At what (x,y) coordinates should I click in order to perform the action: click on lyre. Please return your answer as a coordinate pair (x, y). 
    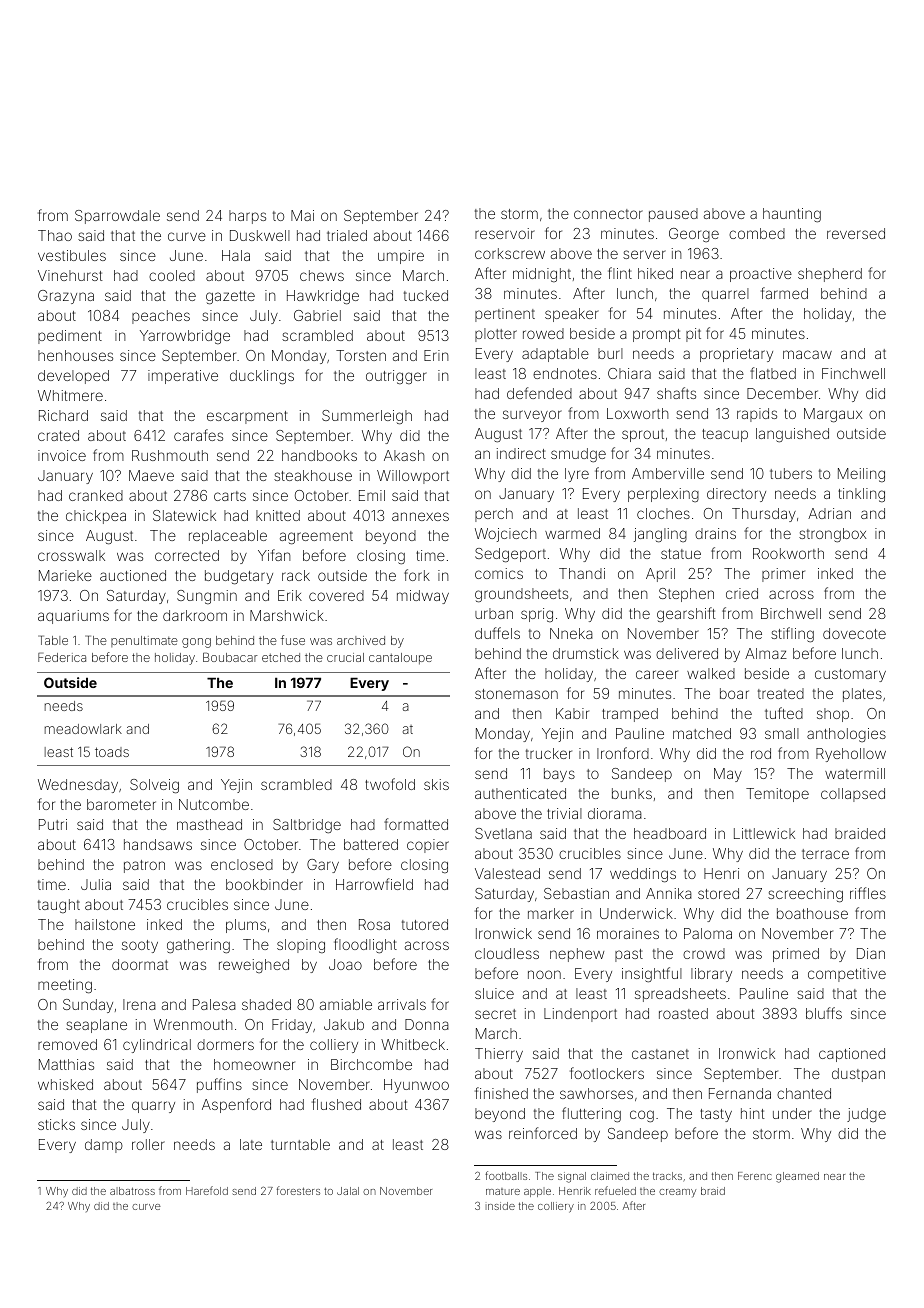
    Looking at the image, I should click on (577, 475).
